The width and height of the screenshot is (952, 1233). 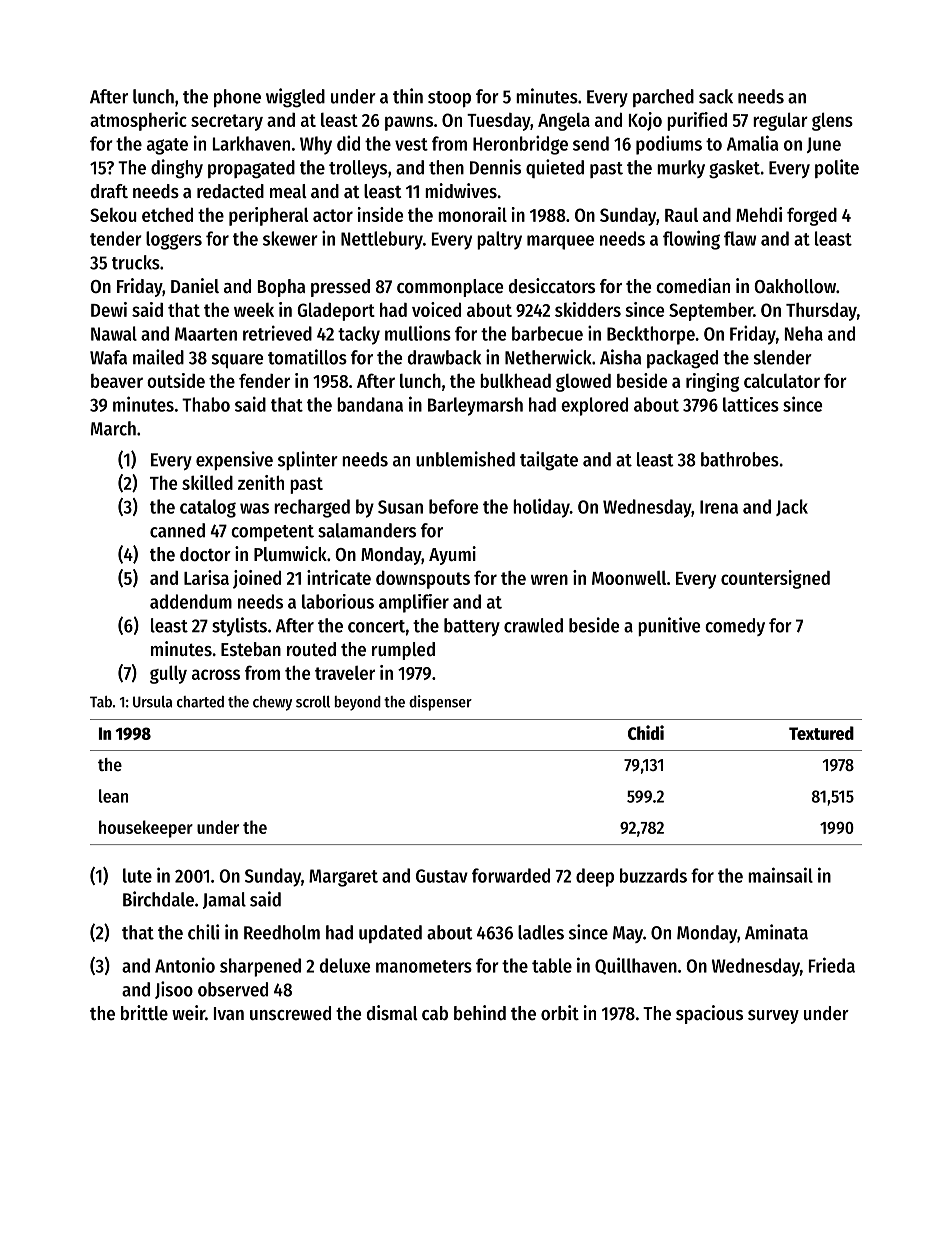 What do you see at coordinates (392, 1013) in the screenshot?
I see `dismal` at bounding box center [392, 1013].
